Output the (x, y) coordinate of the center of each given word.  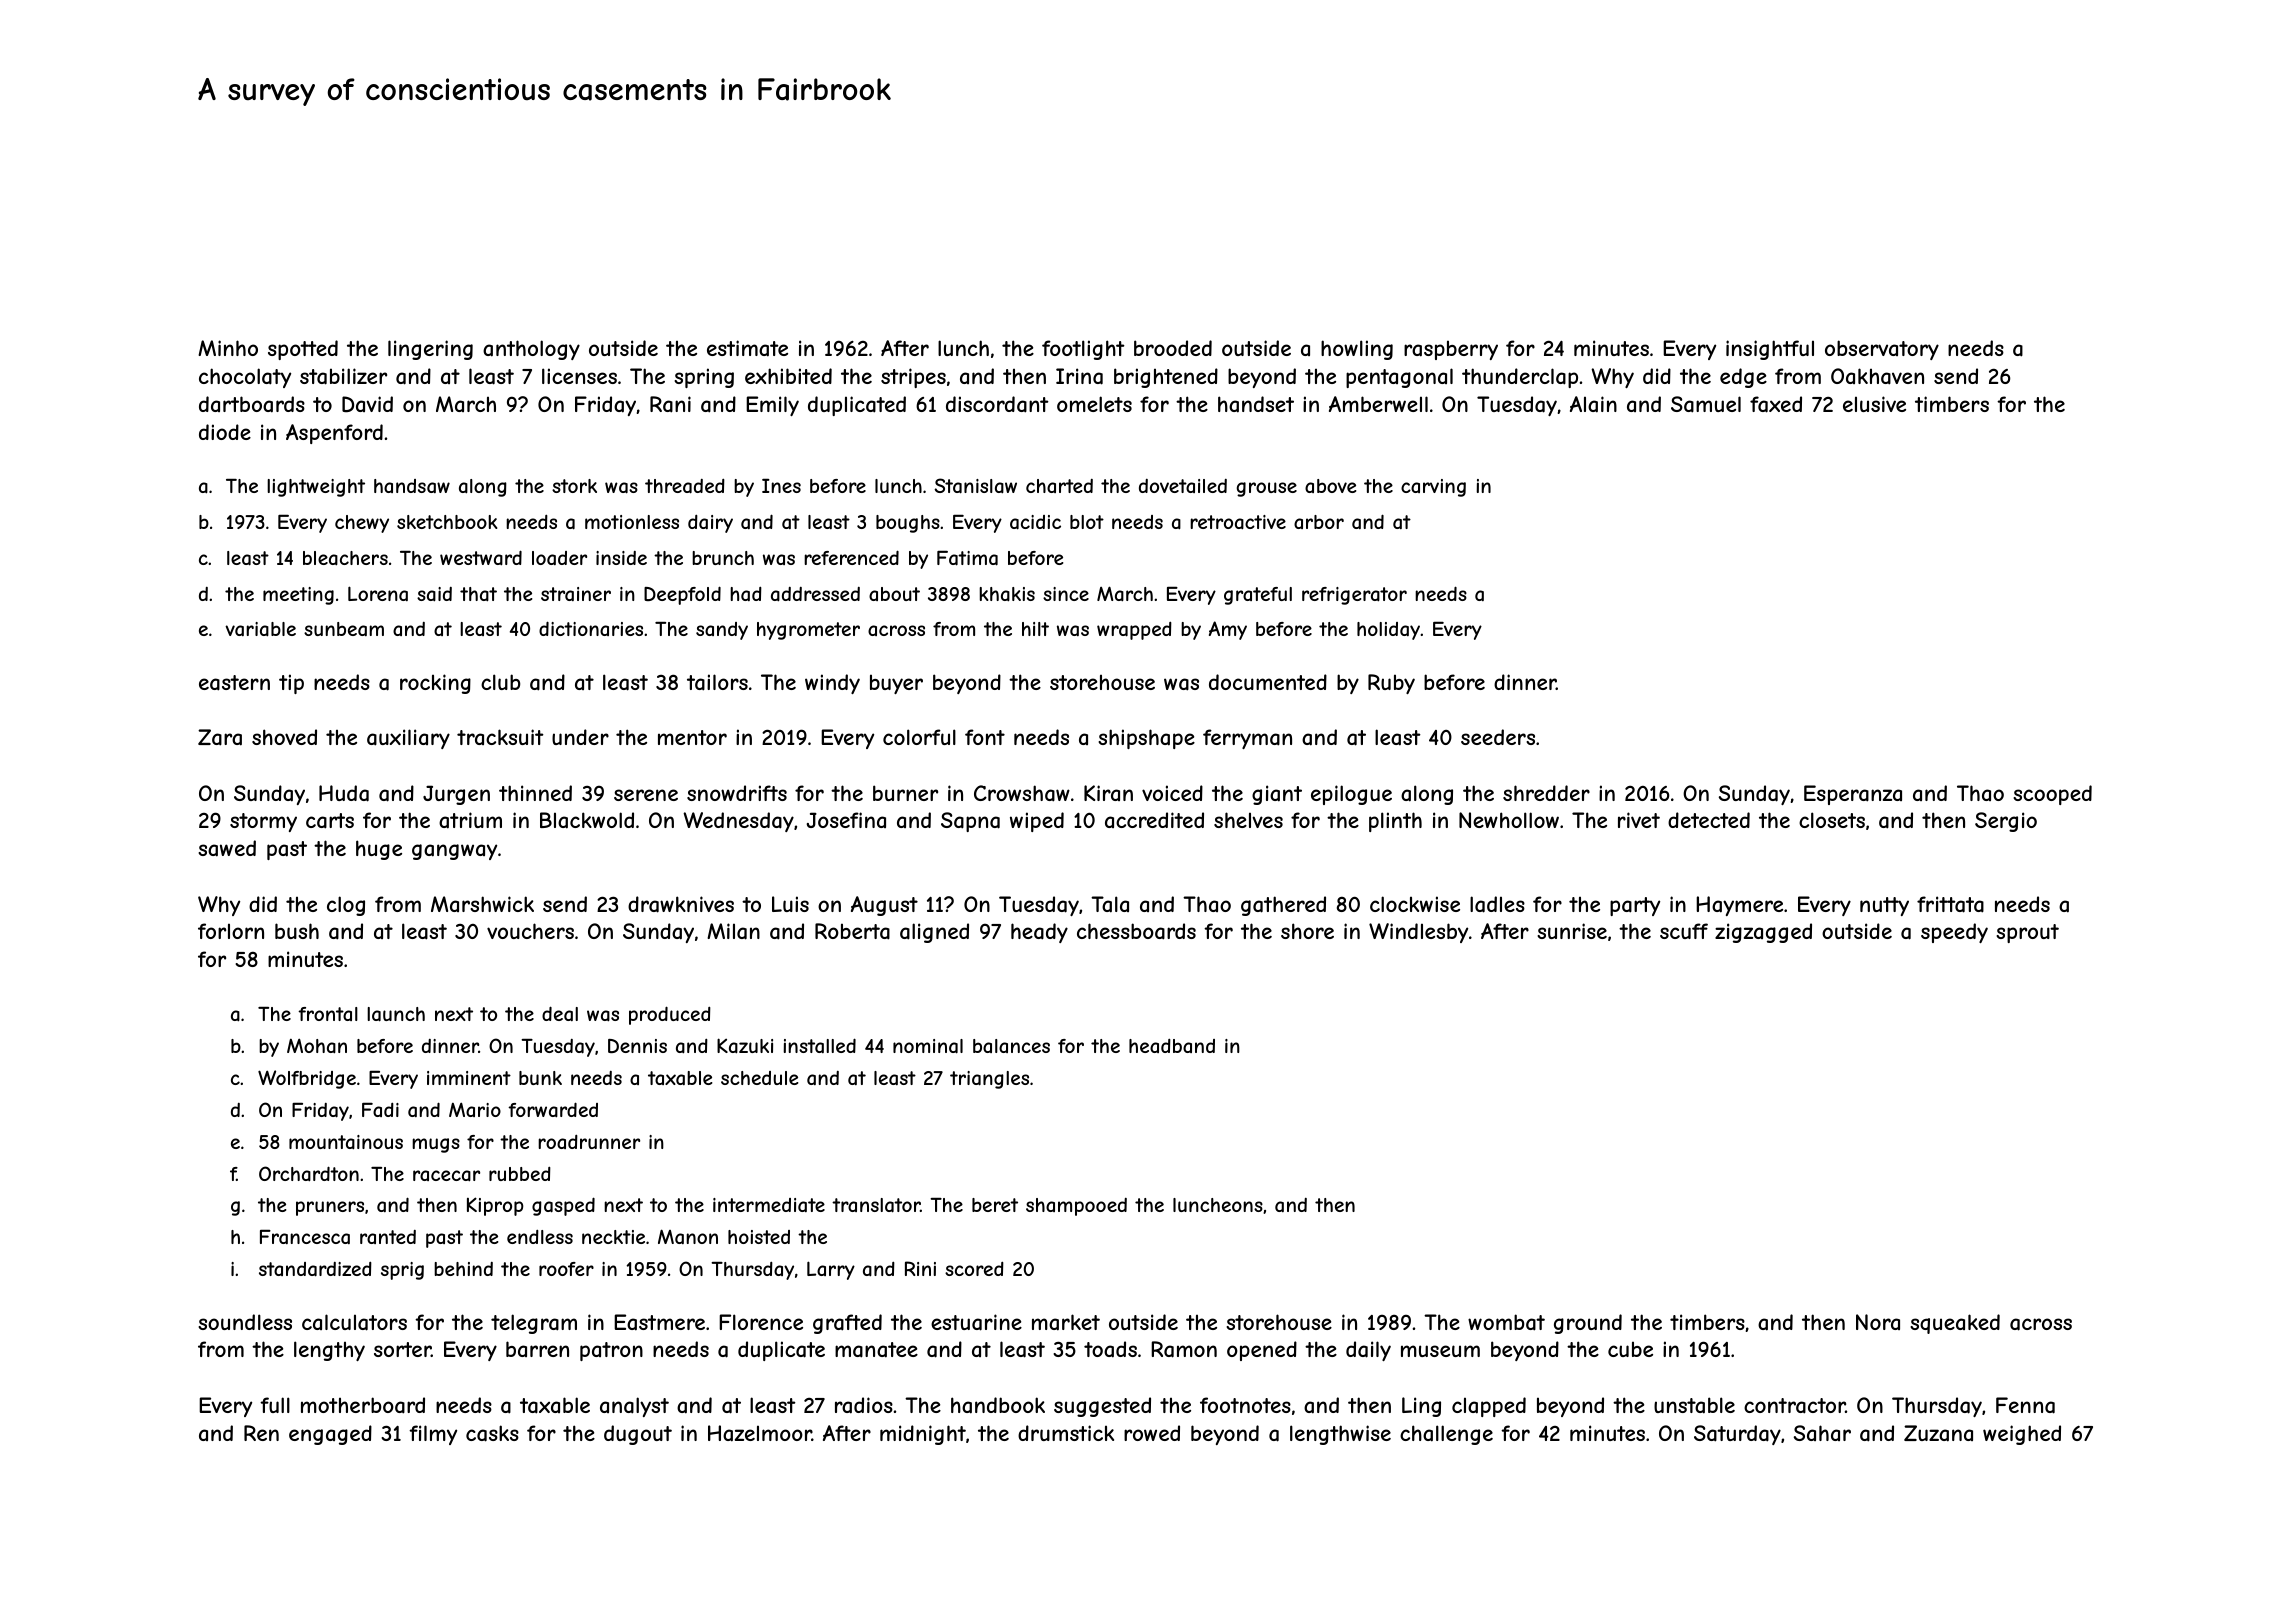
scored (974, 1269)
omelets (1094, 404)
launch (396, 1014)
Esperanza (1853, 795)
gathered (1283, 906)
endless (540, 1237)
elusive (1874, 404)
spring (704, 378)
